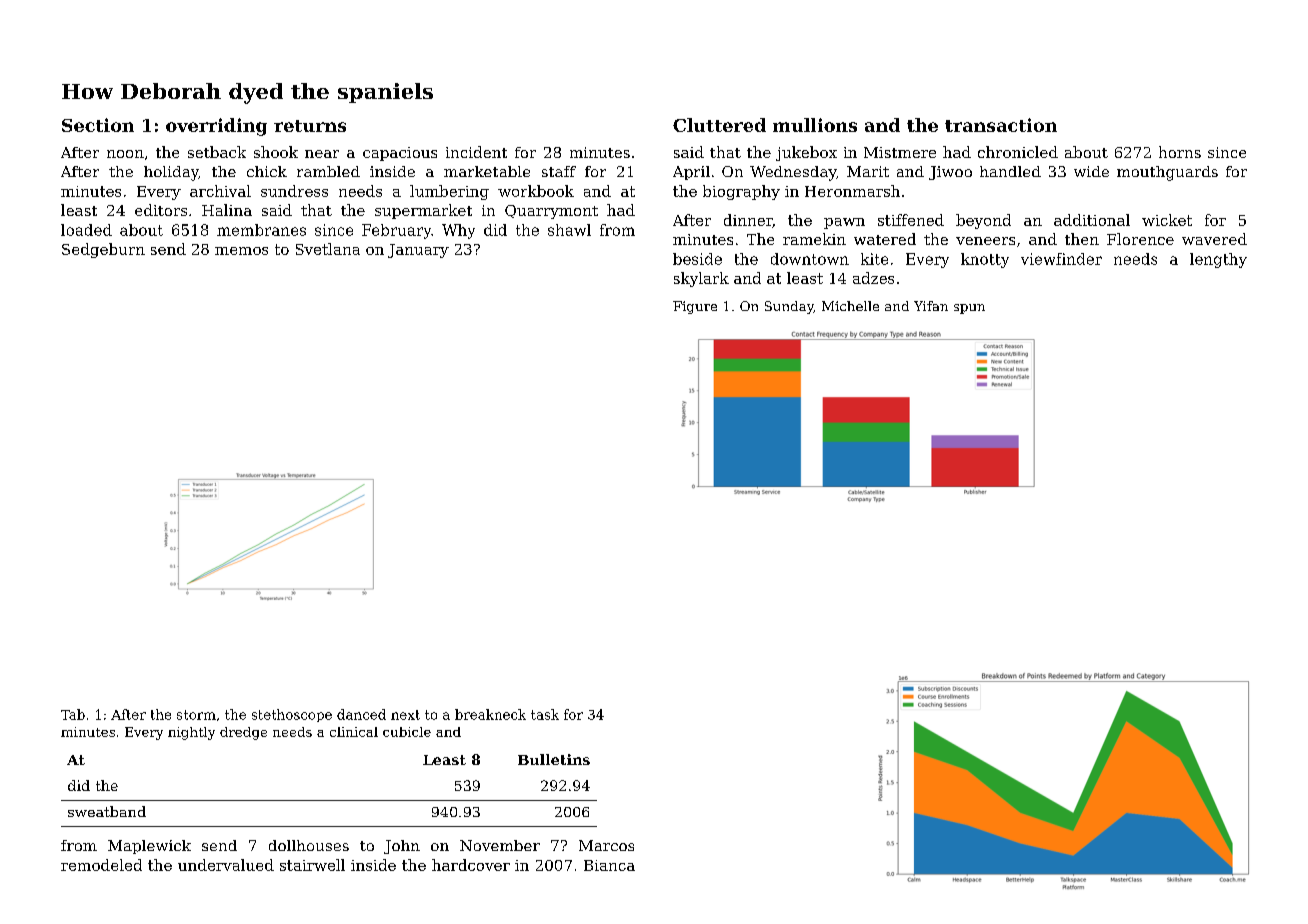 This screenshot has width=1308, height=924. What do you see at coordinates (241, 251) in the screenshot?
I see `memos` at bounding box center [241, 251].
